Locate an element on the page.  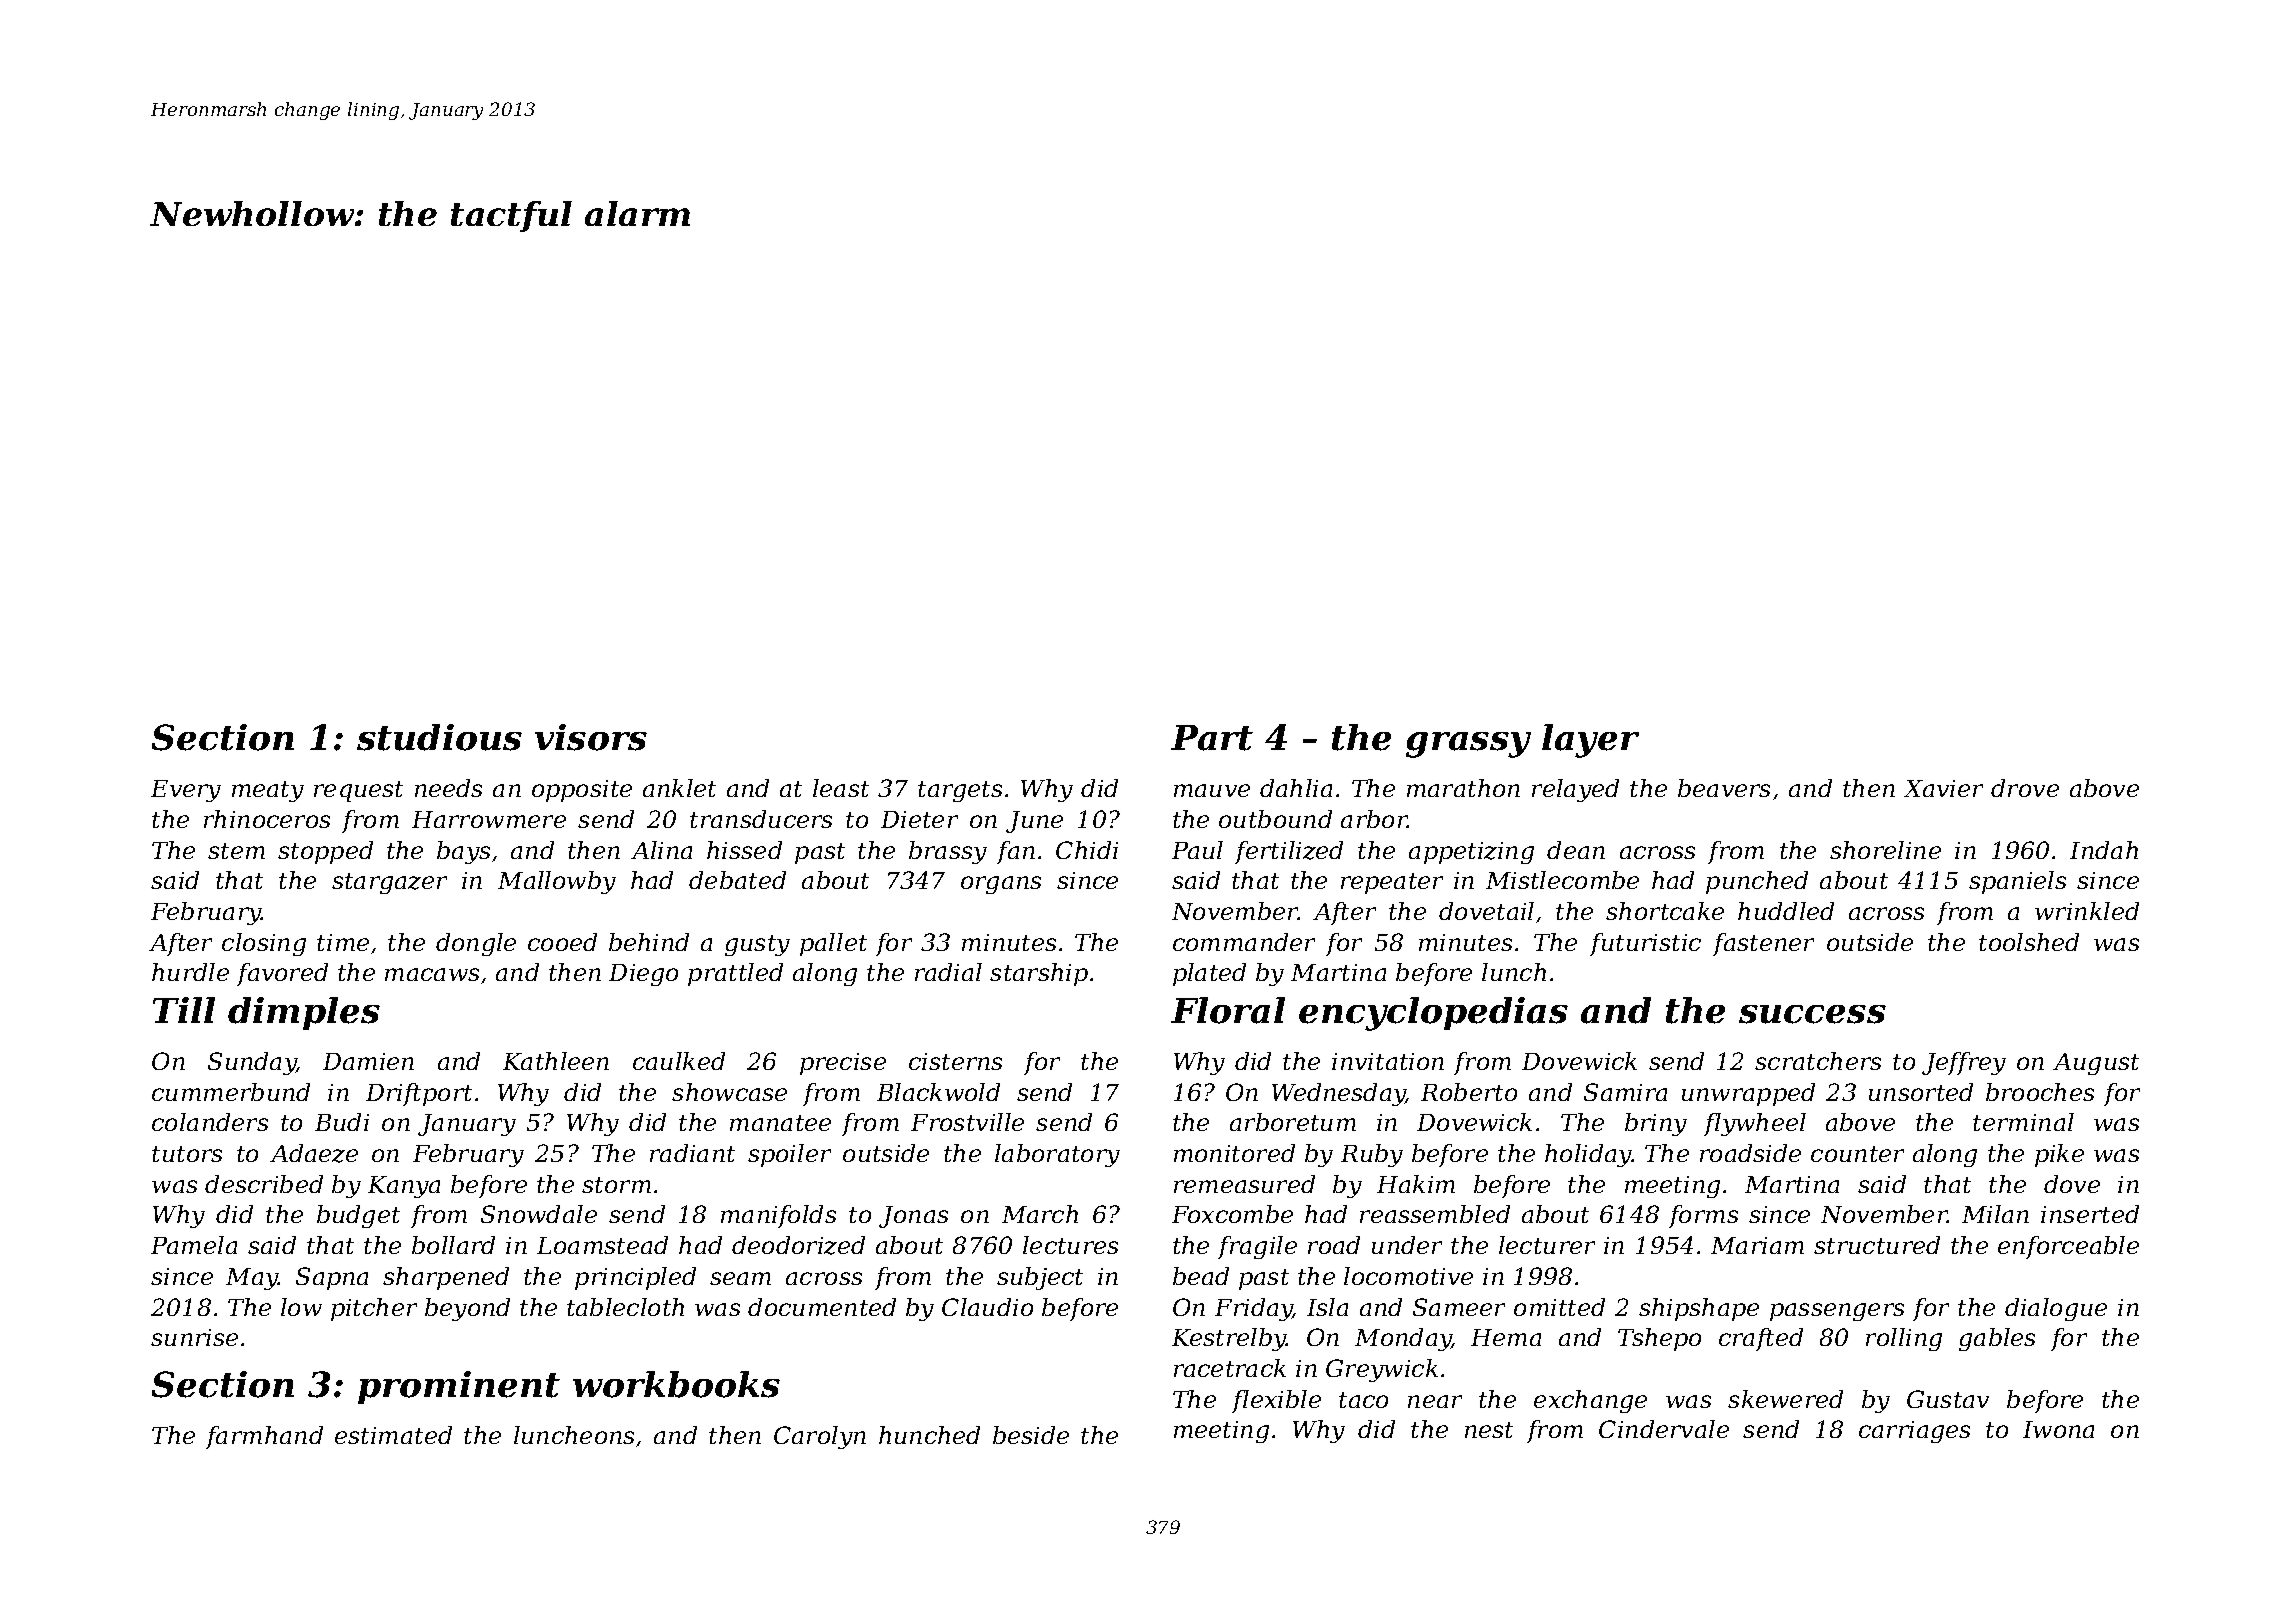
estimated is located at coordinates (393, 1435).
